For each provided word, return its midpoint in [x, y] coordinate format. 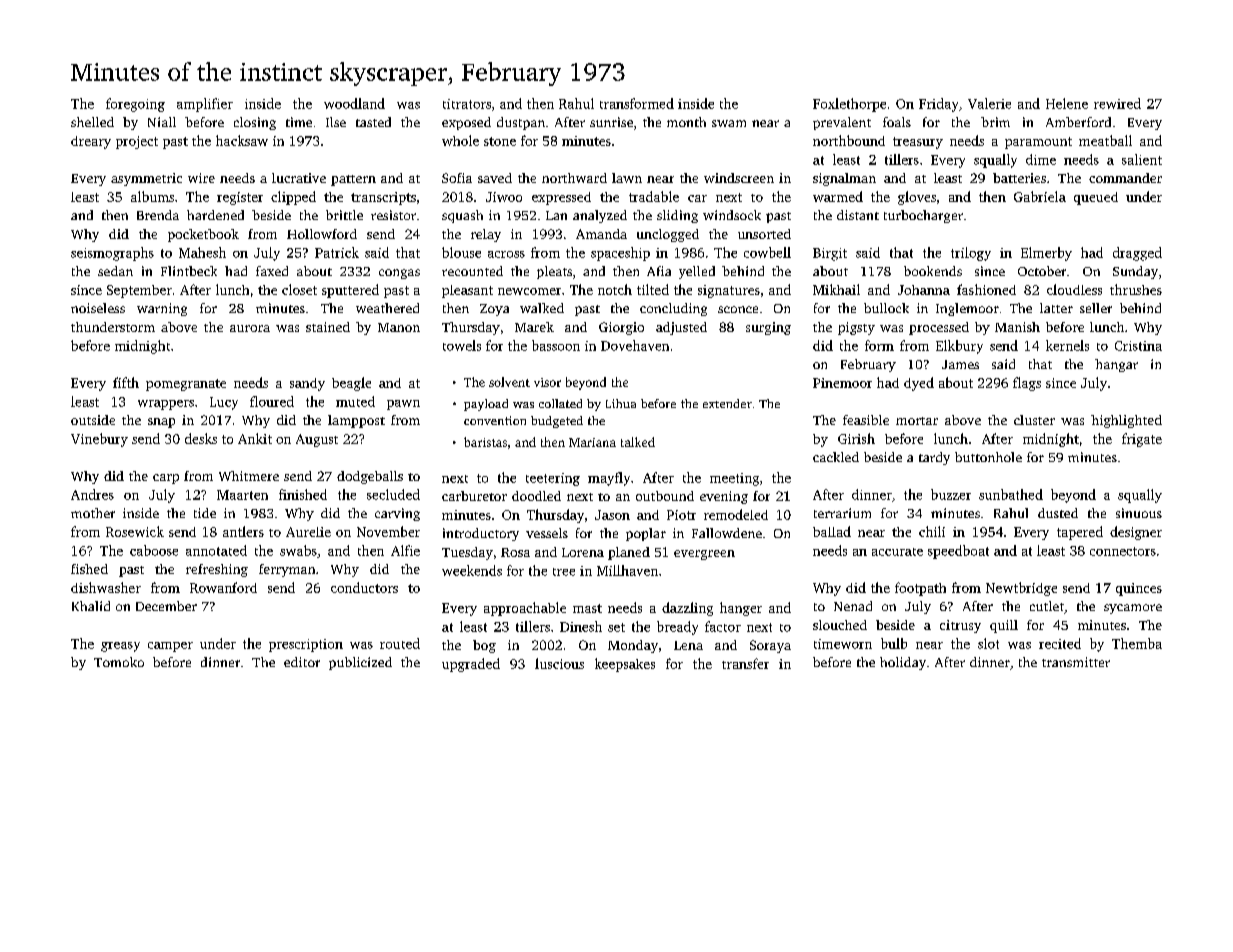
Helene [1067, 103]
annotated [216, 550]
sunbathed [1011, 494]
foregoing [135, 105]
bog [484, 646]
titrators [467, 104]
